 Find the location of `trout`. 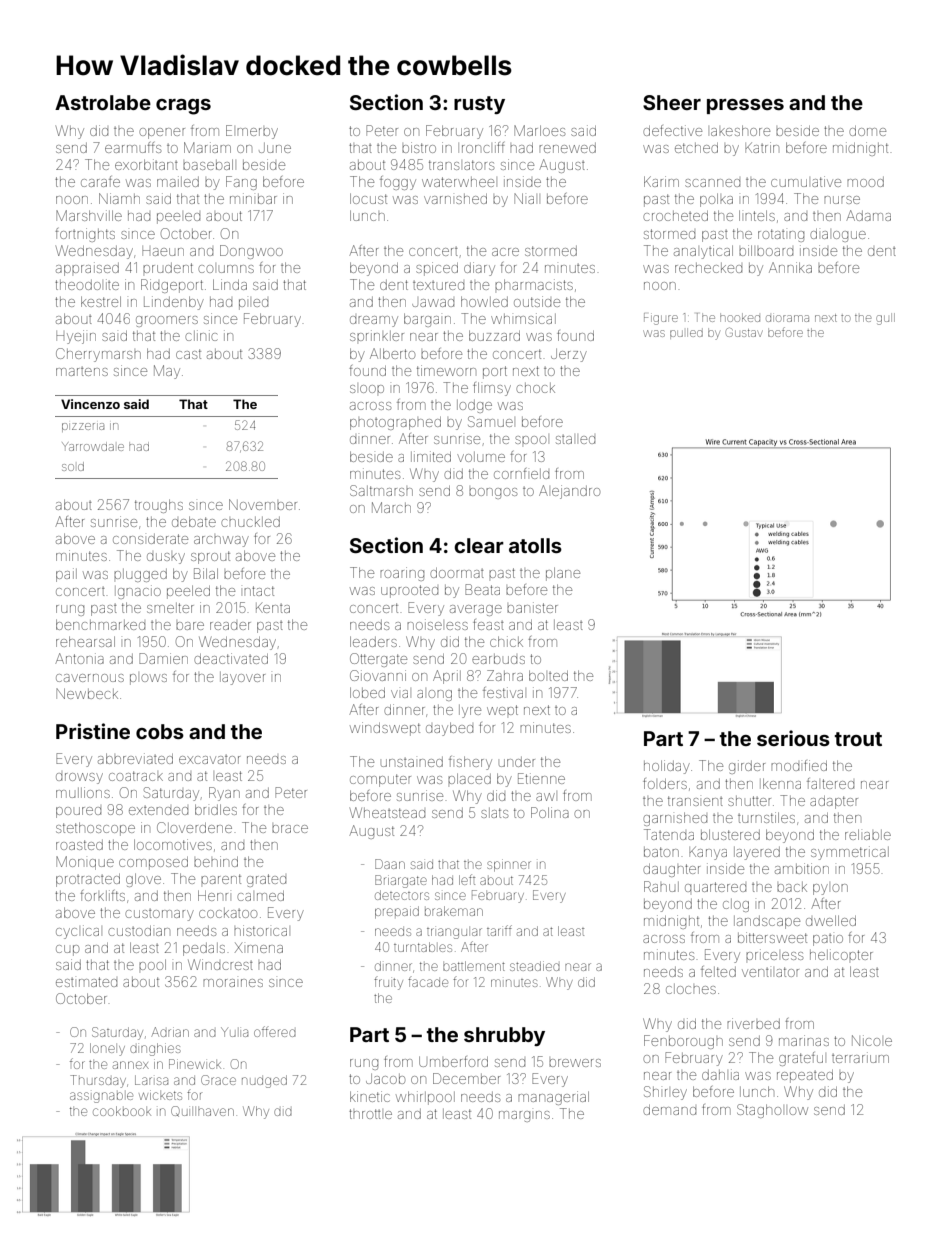

trout is located at coordinates (858, 739).
